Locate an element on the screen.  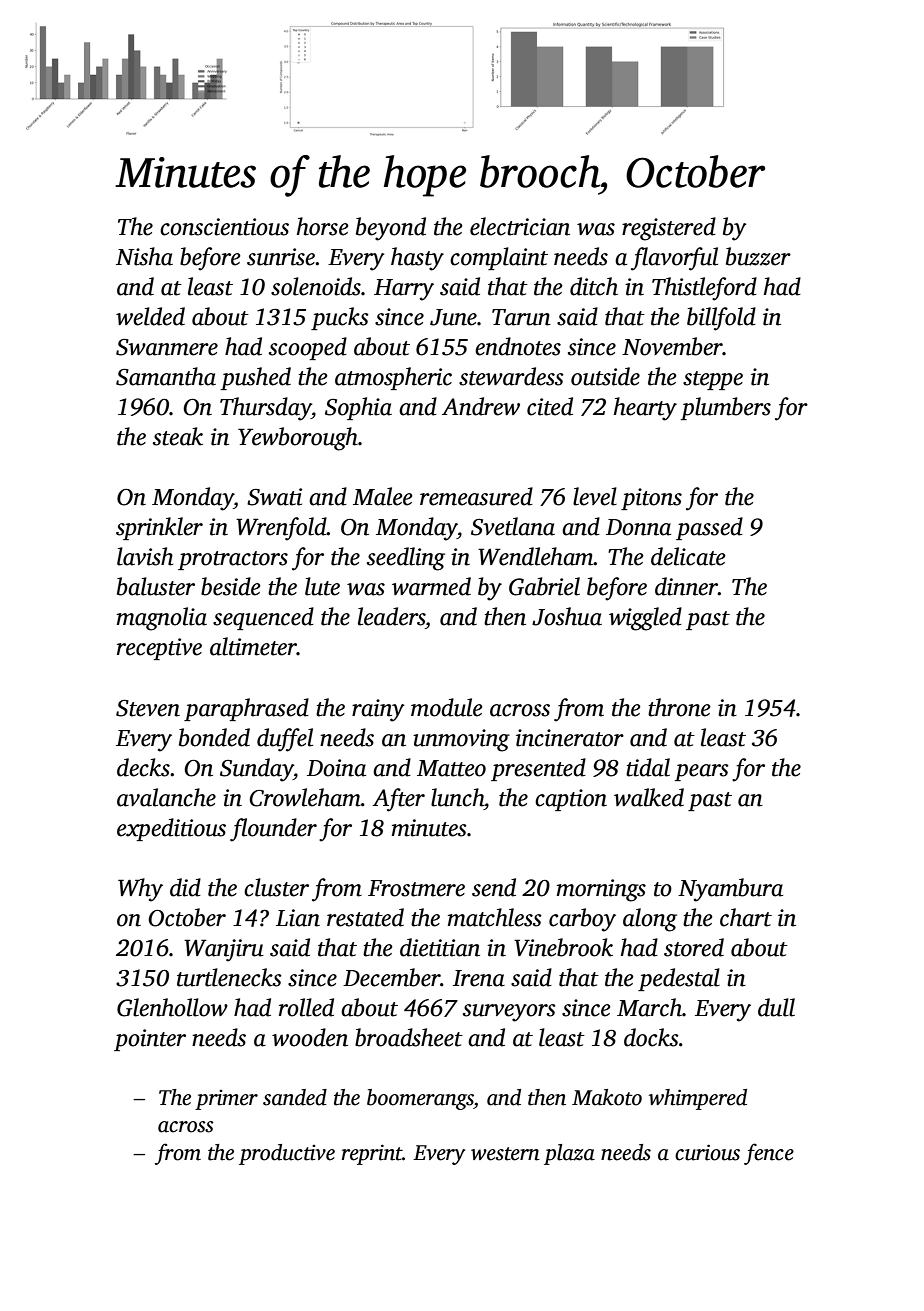
plaza is located at coordinates (569, 1154).
